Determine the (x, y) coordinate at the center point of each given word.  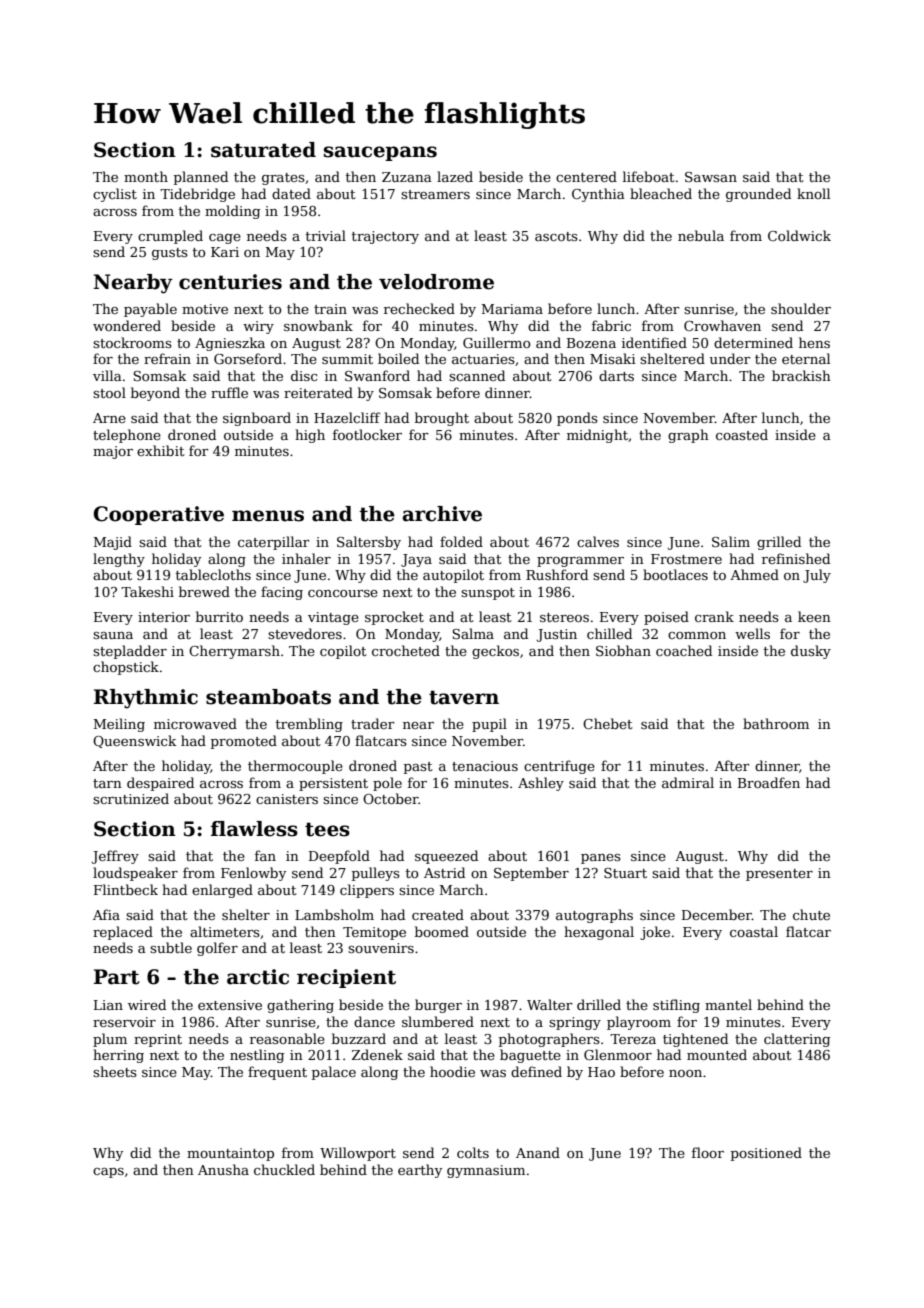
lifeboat (649, 176)
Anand (538, 1152)
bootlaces (675, 574)
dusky (811, 652)
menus (268, 516)
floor (708, 1152)
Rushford (557, 574)
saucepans (380, 153)
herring (118, 1056)
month (146, 176)
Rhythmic (146, 699)
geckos (495, 652)
